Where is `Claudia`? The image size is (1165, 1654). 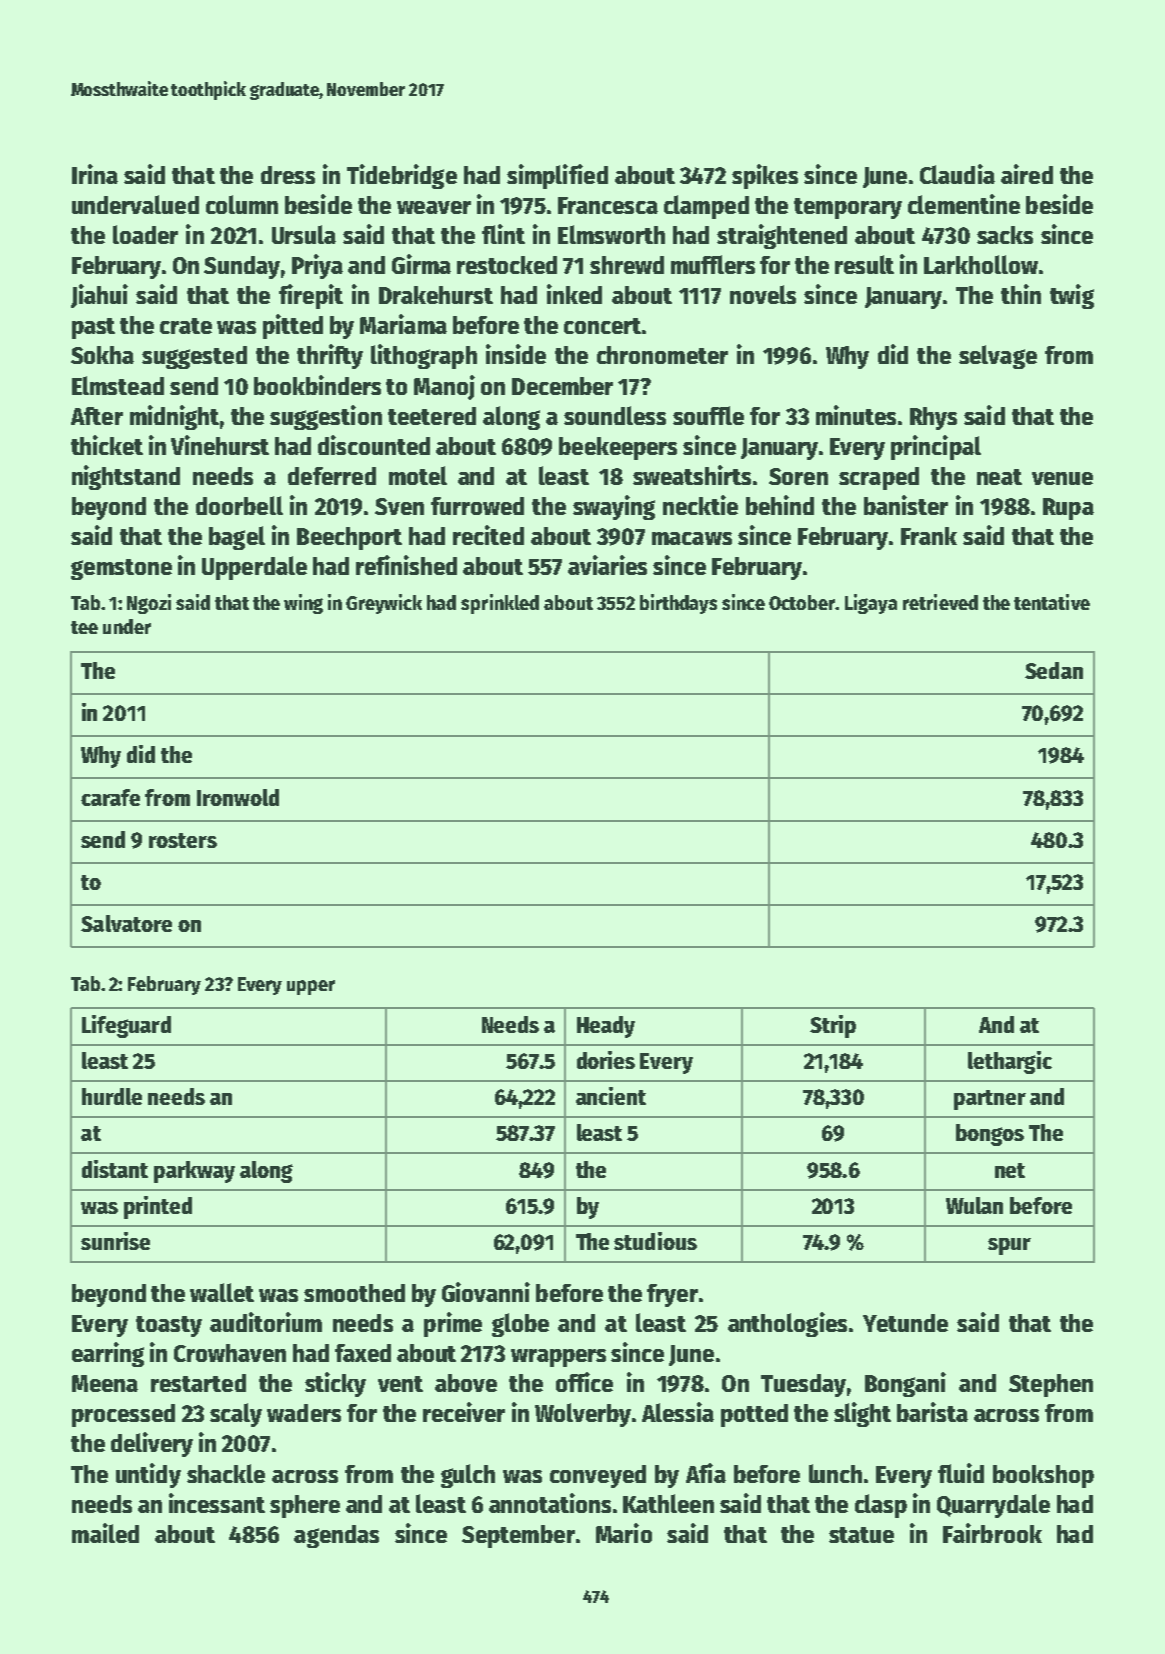 Claudia is located at coordinates (957, 174).
